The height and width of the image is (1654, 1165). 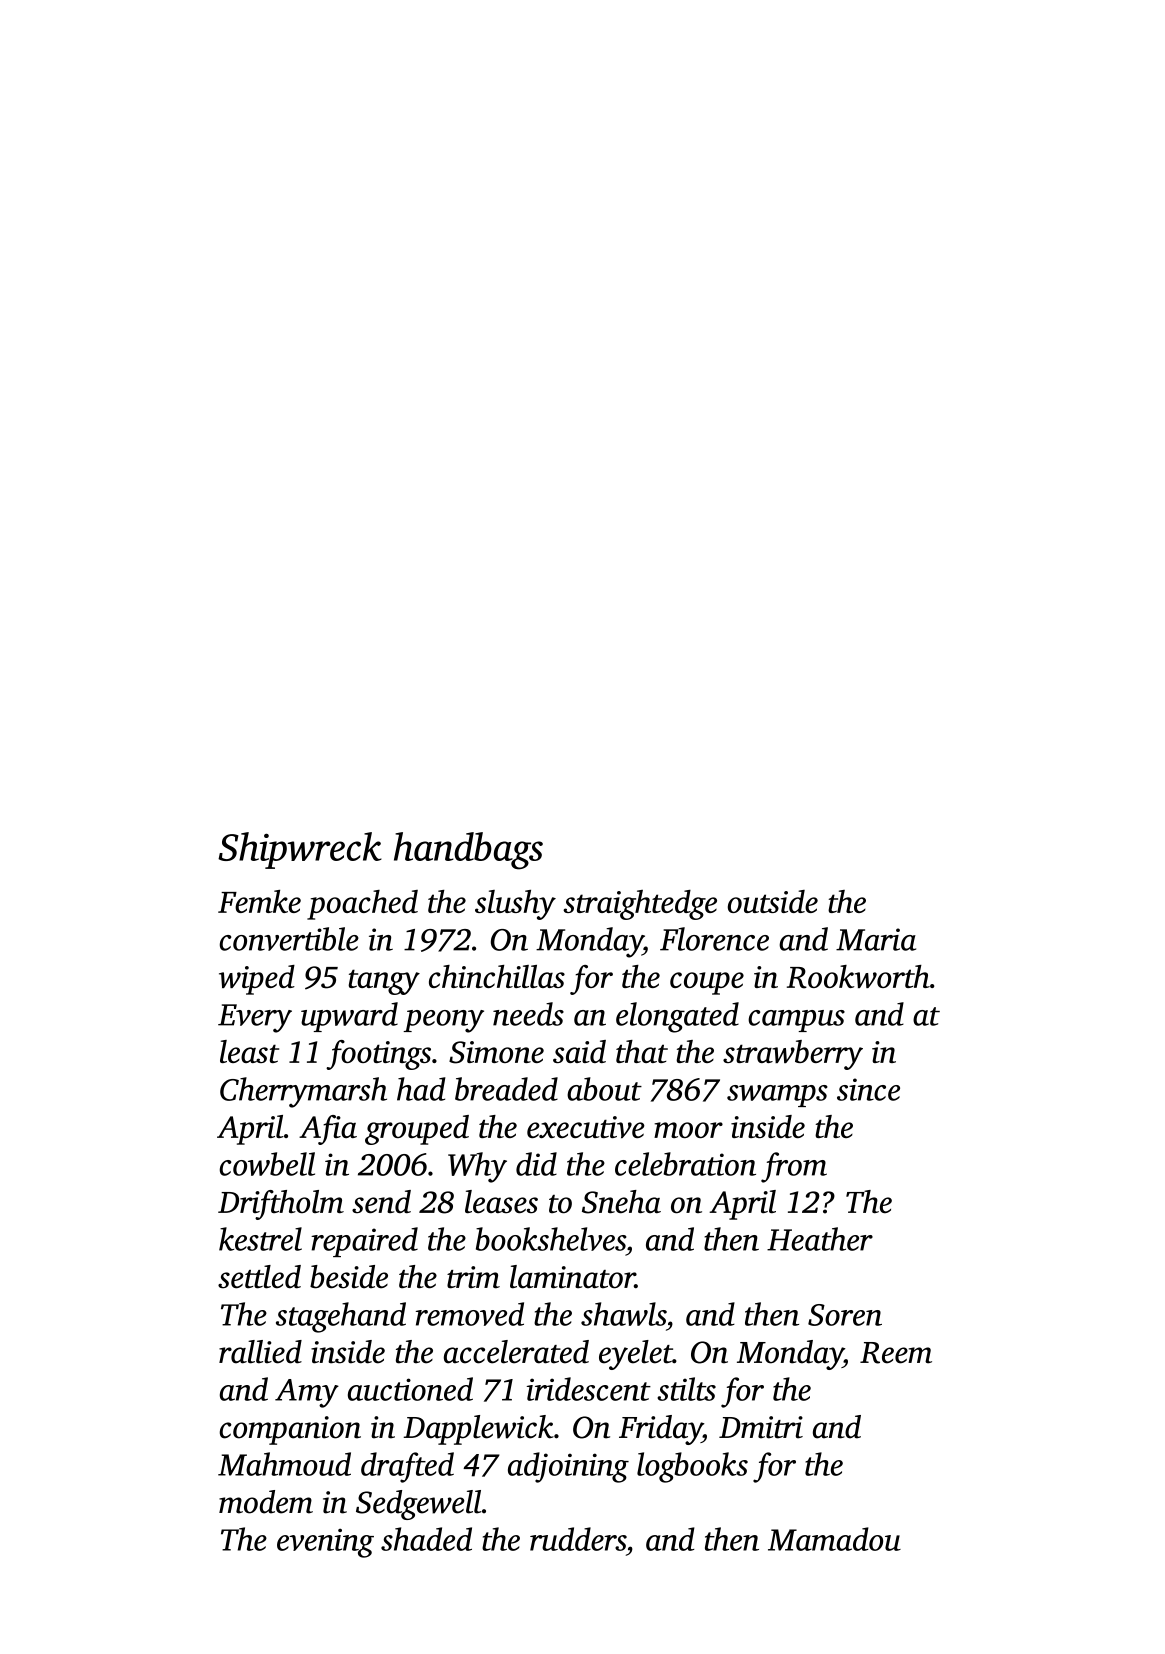 What do you see at coordinates (477, 1167) in the image?
I see `Why` at bounding box center [477, 1167].
